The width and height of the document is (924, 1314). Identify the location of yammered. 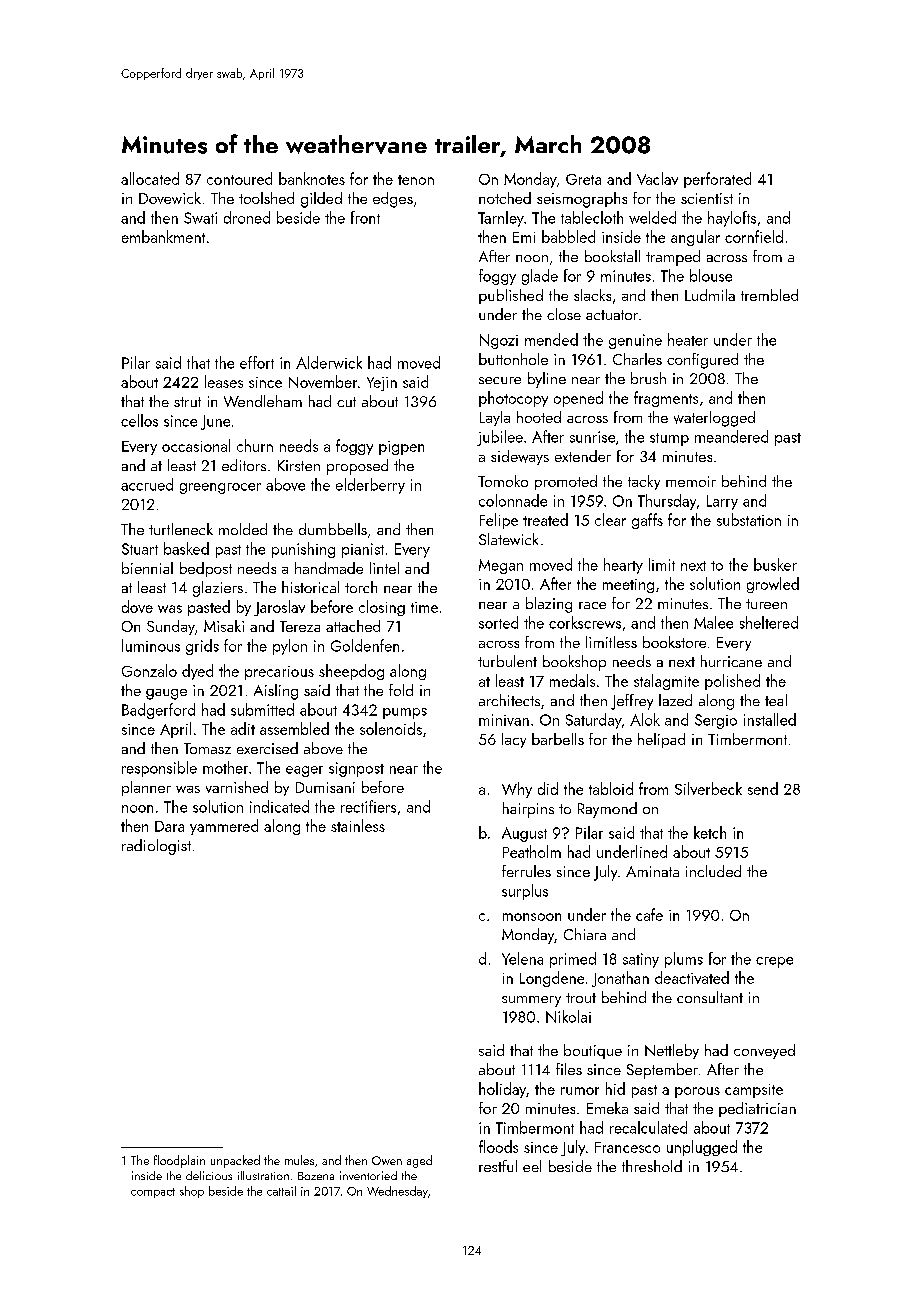
(224, 827).
